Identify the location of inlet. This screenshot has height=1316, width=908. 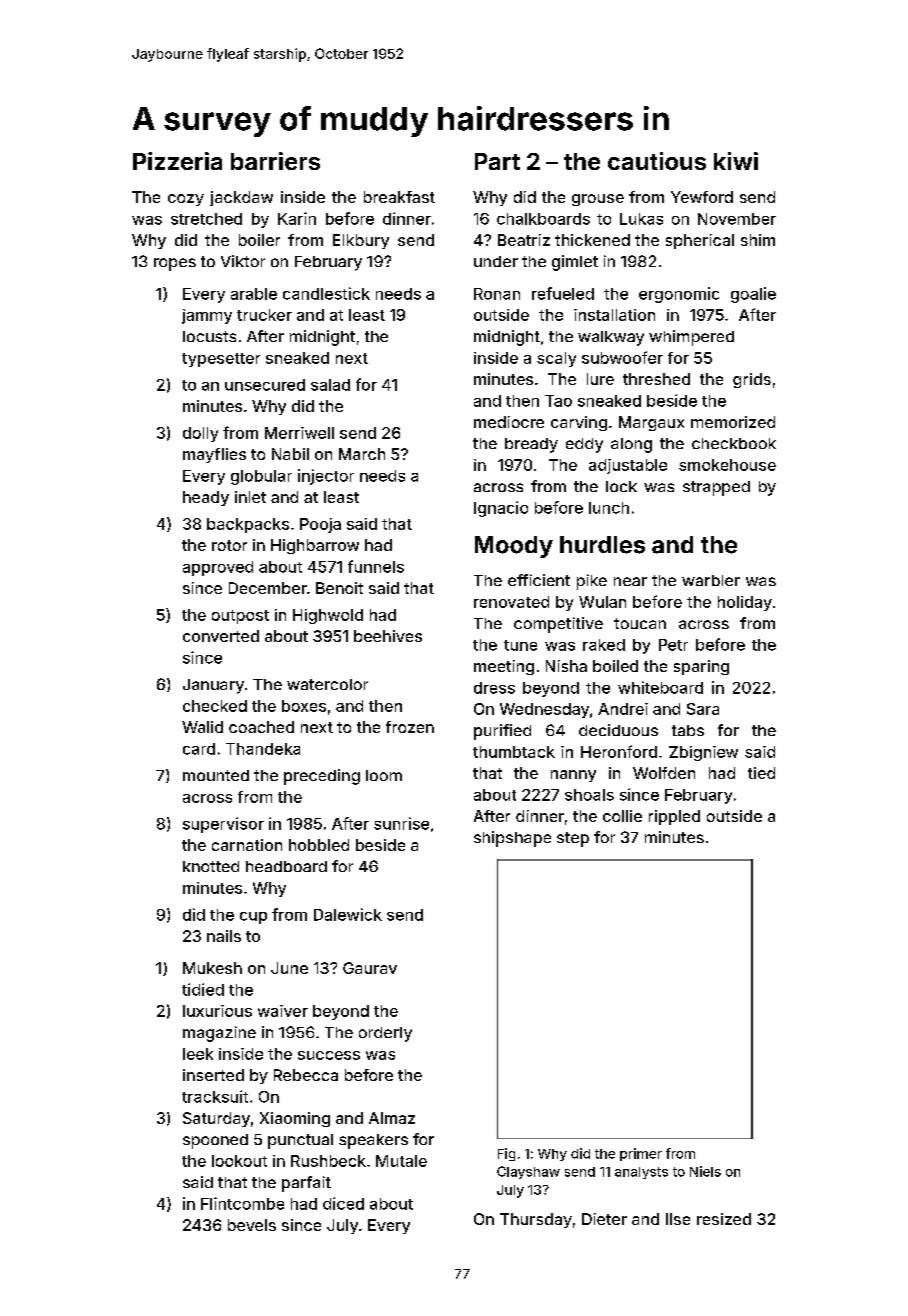
(250, 497).
